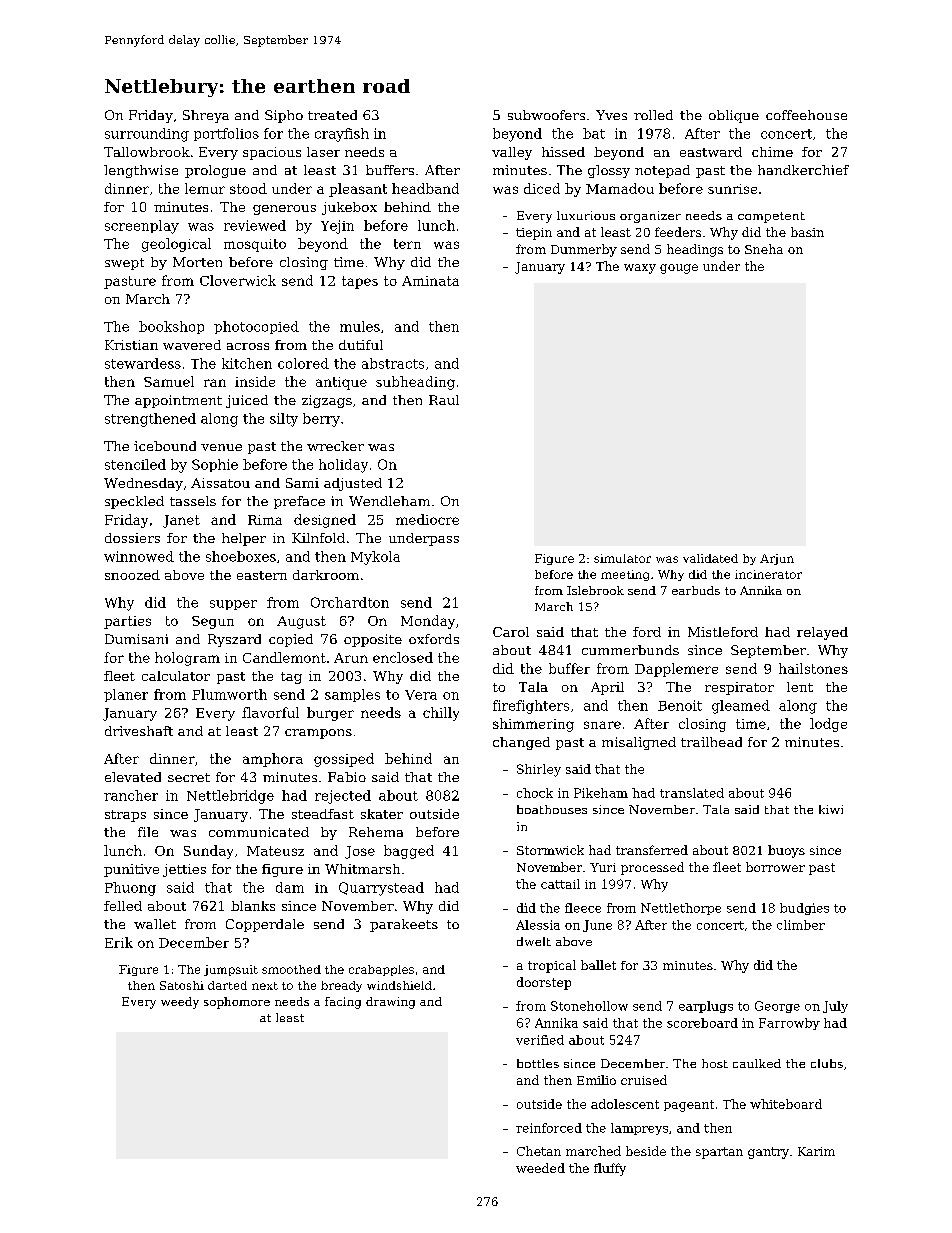 This screenshot has width=952, height=1233. I want to click on Shreya, so click(206, 116).
